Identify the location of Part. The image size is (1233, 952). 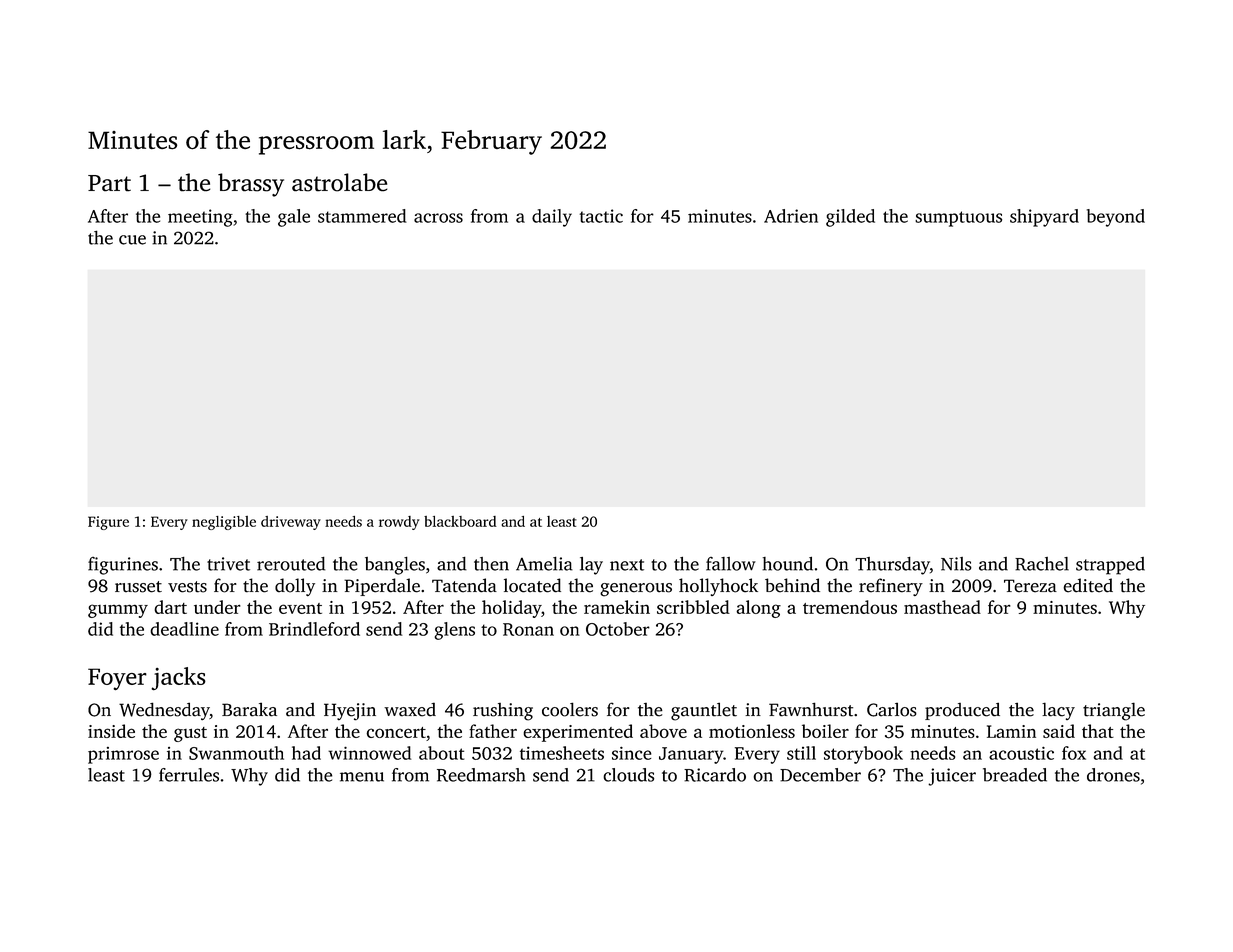
(109, 183).
